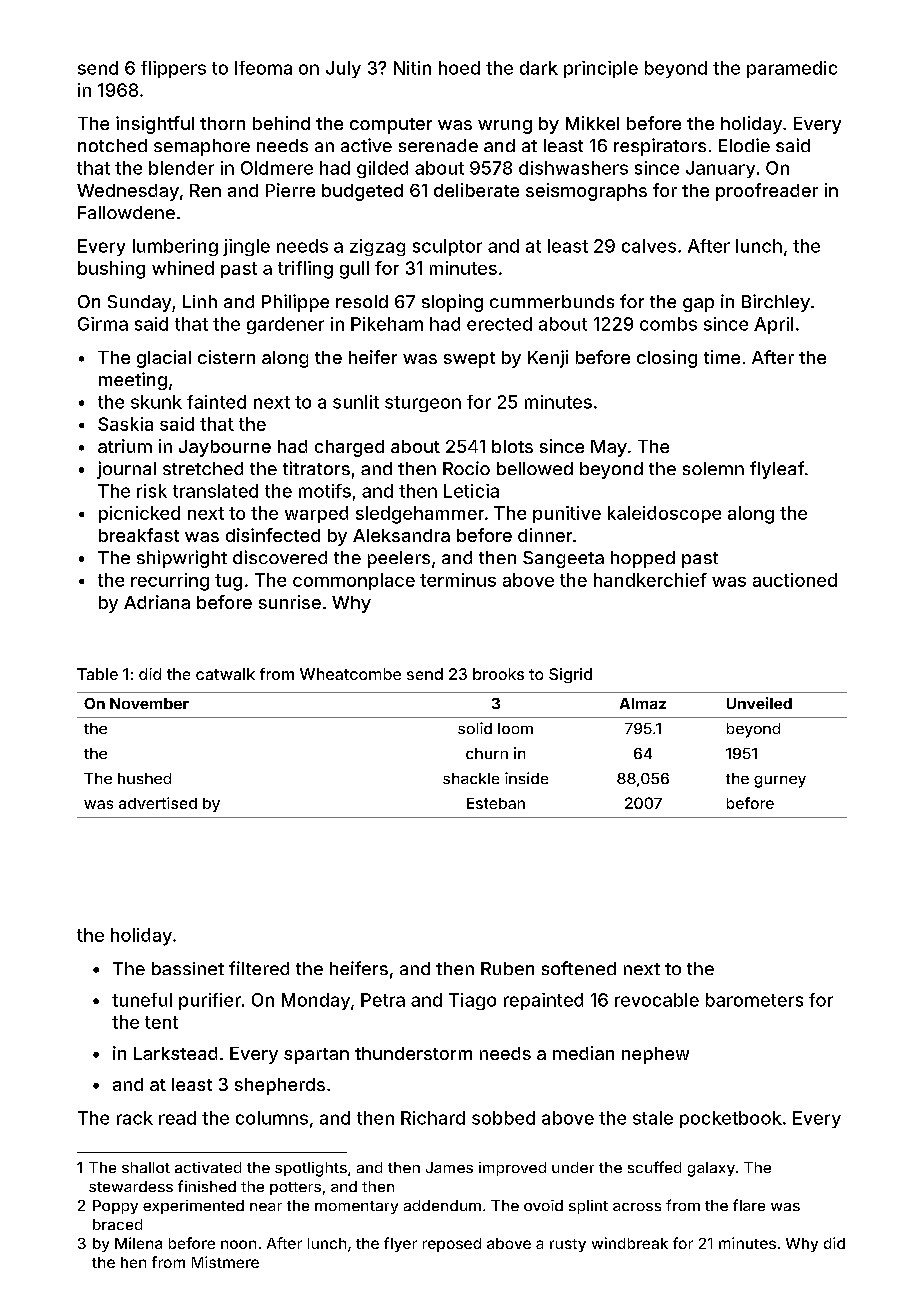 This screenshot has height=1308, width=924. Describe the element at coordinates (263, 68) in the screenshot. I see `Ifeoma` at that location.
